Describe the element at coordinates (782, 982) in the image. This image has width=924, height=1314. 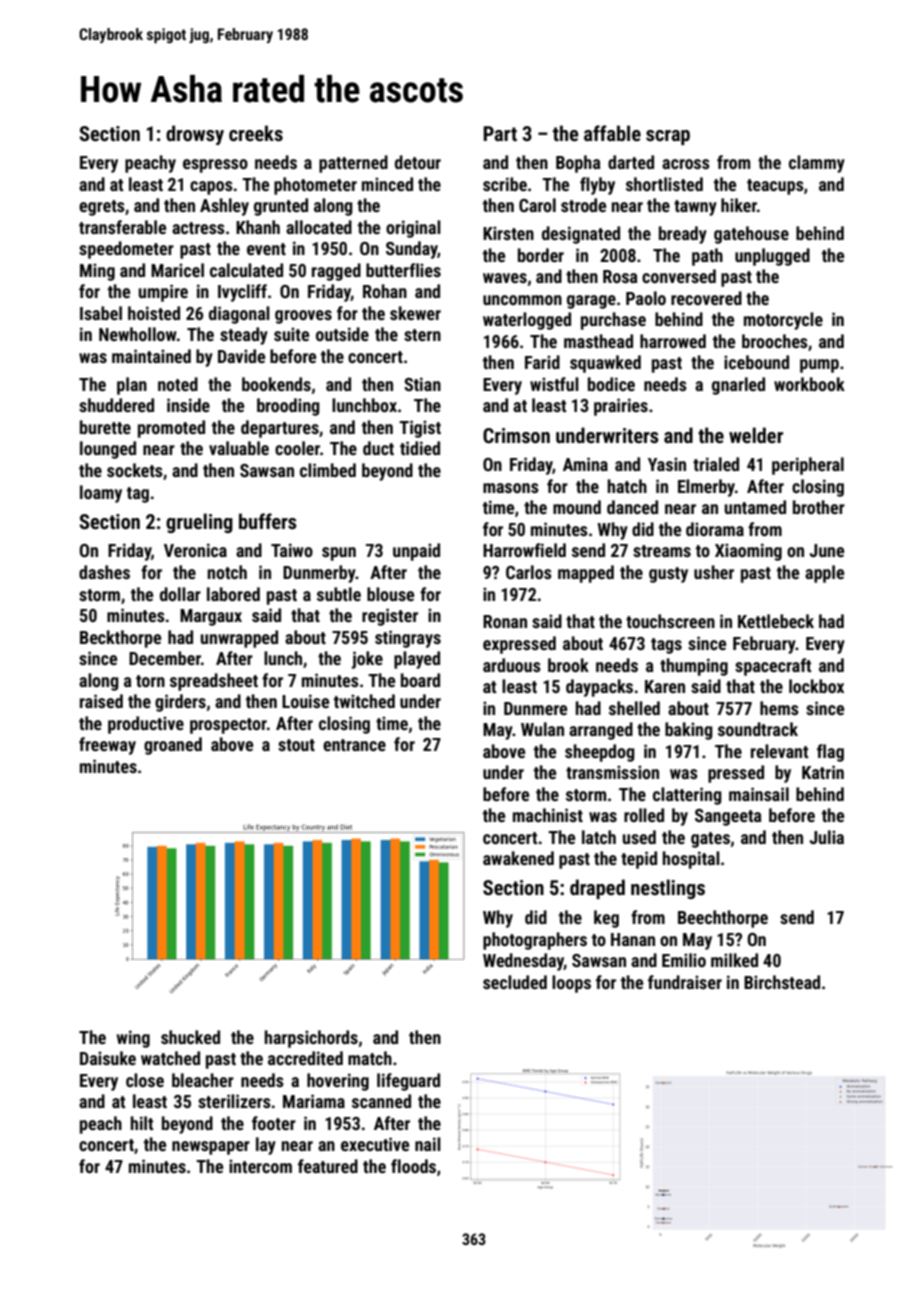
I see `Birchstead` at that location.
